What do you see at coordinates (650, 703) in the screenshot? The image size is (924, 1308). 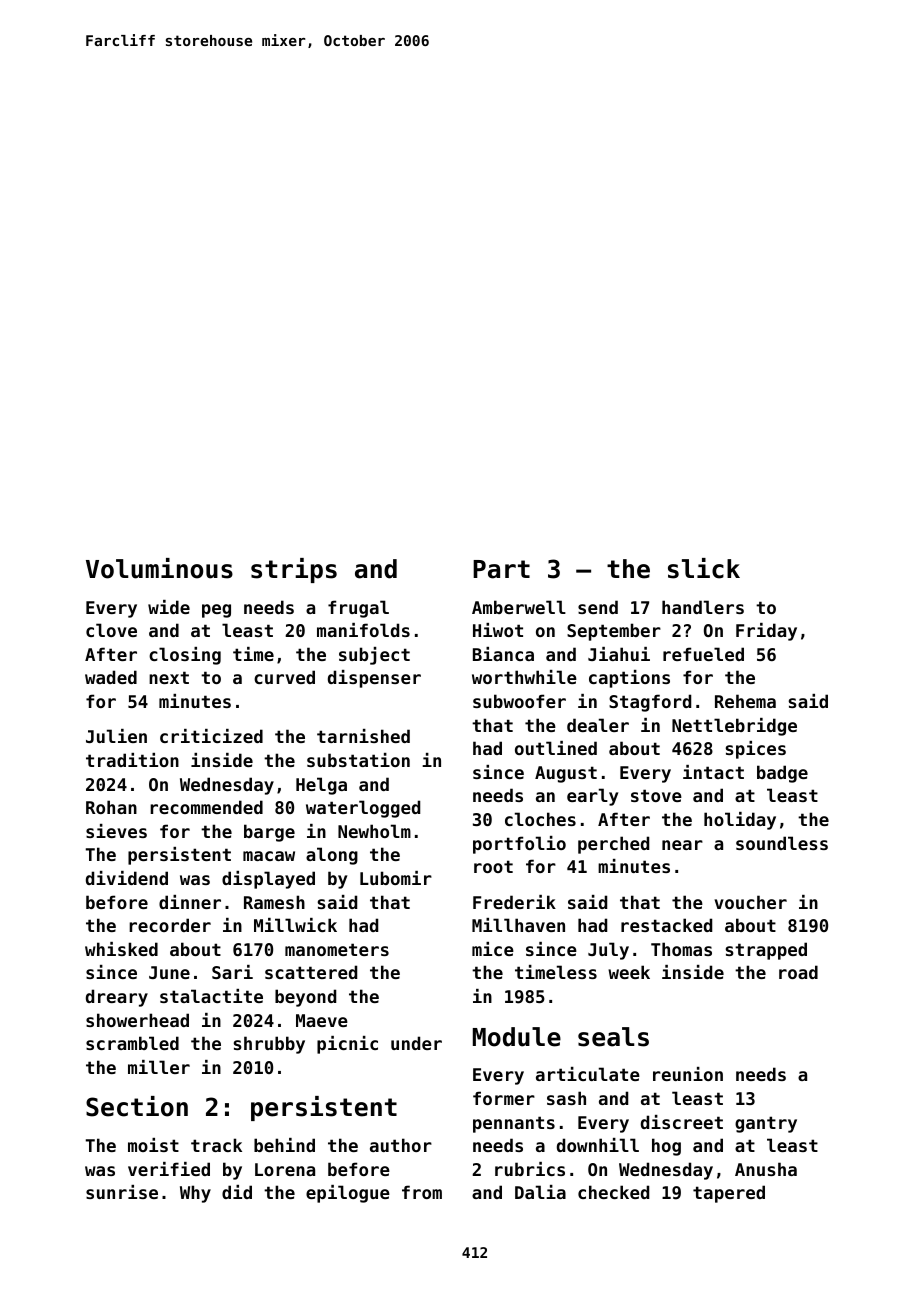 I see `Stagford` at bounding box center [650, 703].
